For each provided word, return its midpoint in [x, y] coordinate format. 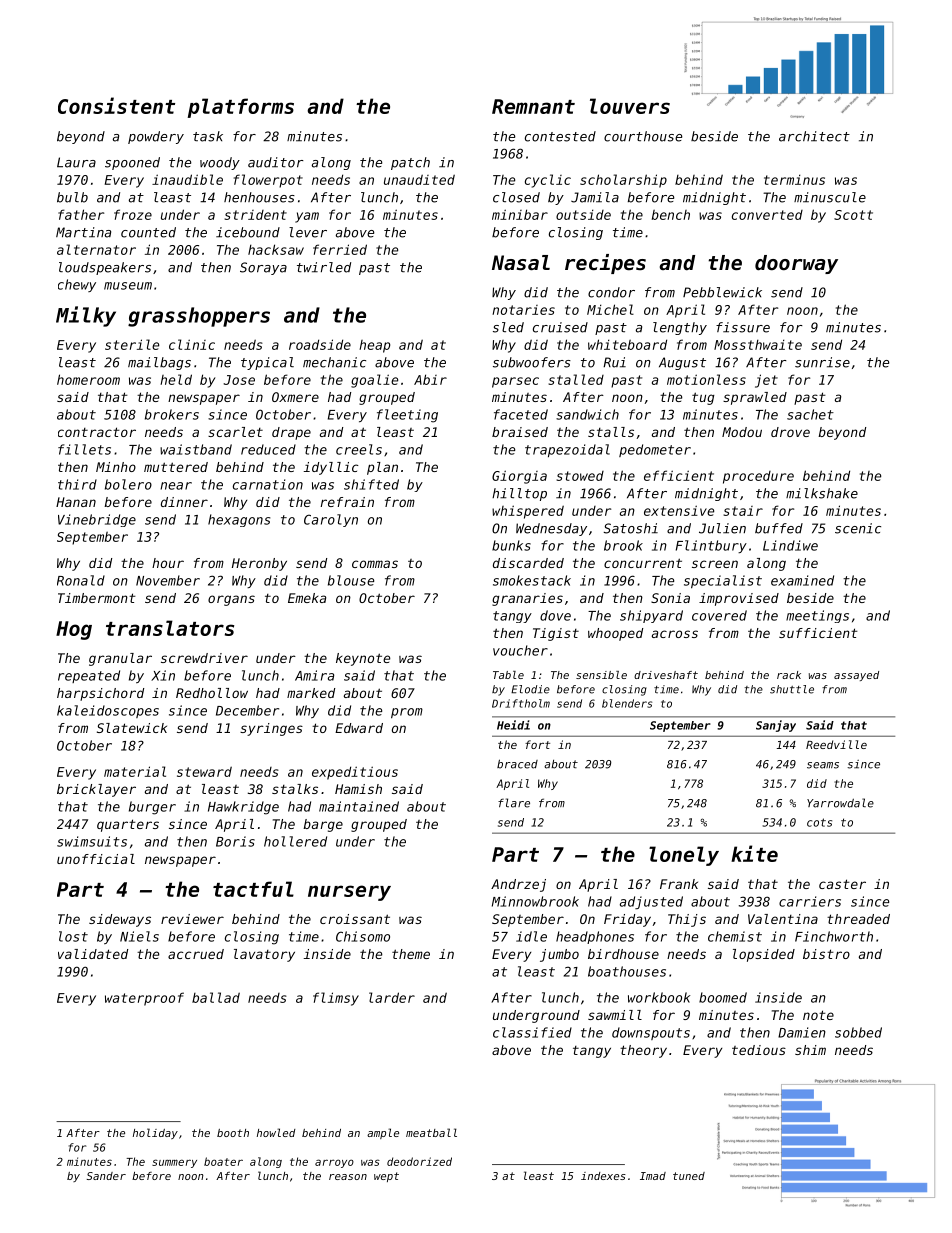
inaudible [187, 179]
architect [814, 136]
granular [120, 659]
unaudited [419, 179]
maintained [359, 806]
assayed [856, 676]
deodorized [419, 1161]
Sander [106, 1176]
